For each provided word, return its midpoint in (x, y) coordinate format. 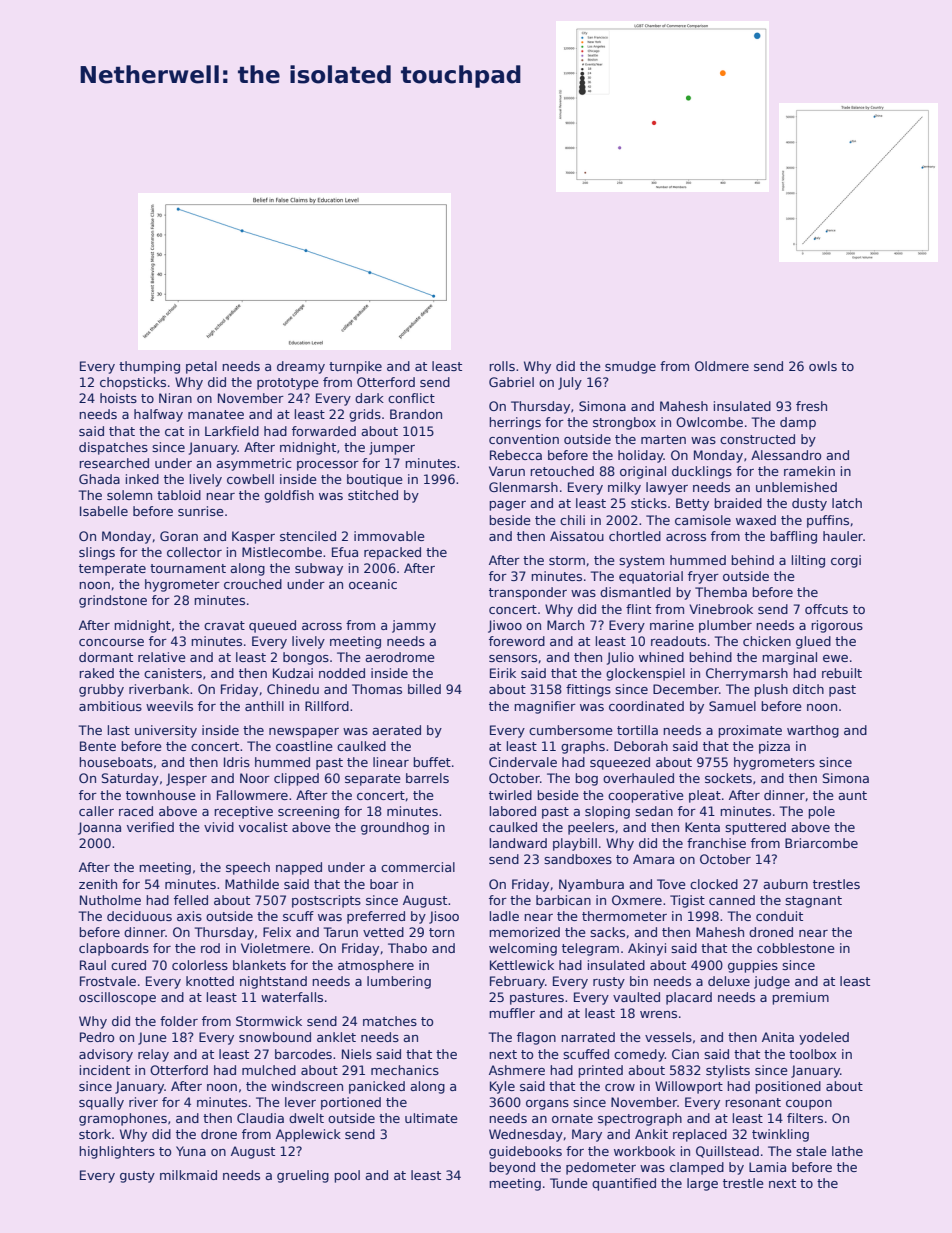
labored (513, 811)
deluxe (729, 981)
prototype (288, 384)
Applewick (308, 1135)
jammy (414, 626)
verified (150, 827)
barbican (563, 900)
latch (847, 503)
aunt (852, 795)
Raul (93, 965)
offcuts (826, 609)
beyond (512, 1168)
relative (162, 657)
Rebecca (516, 455)
